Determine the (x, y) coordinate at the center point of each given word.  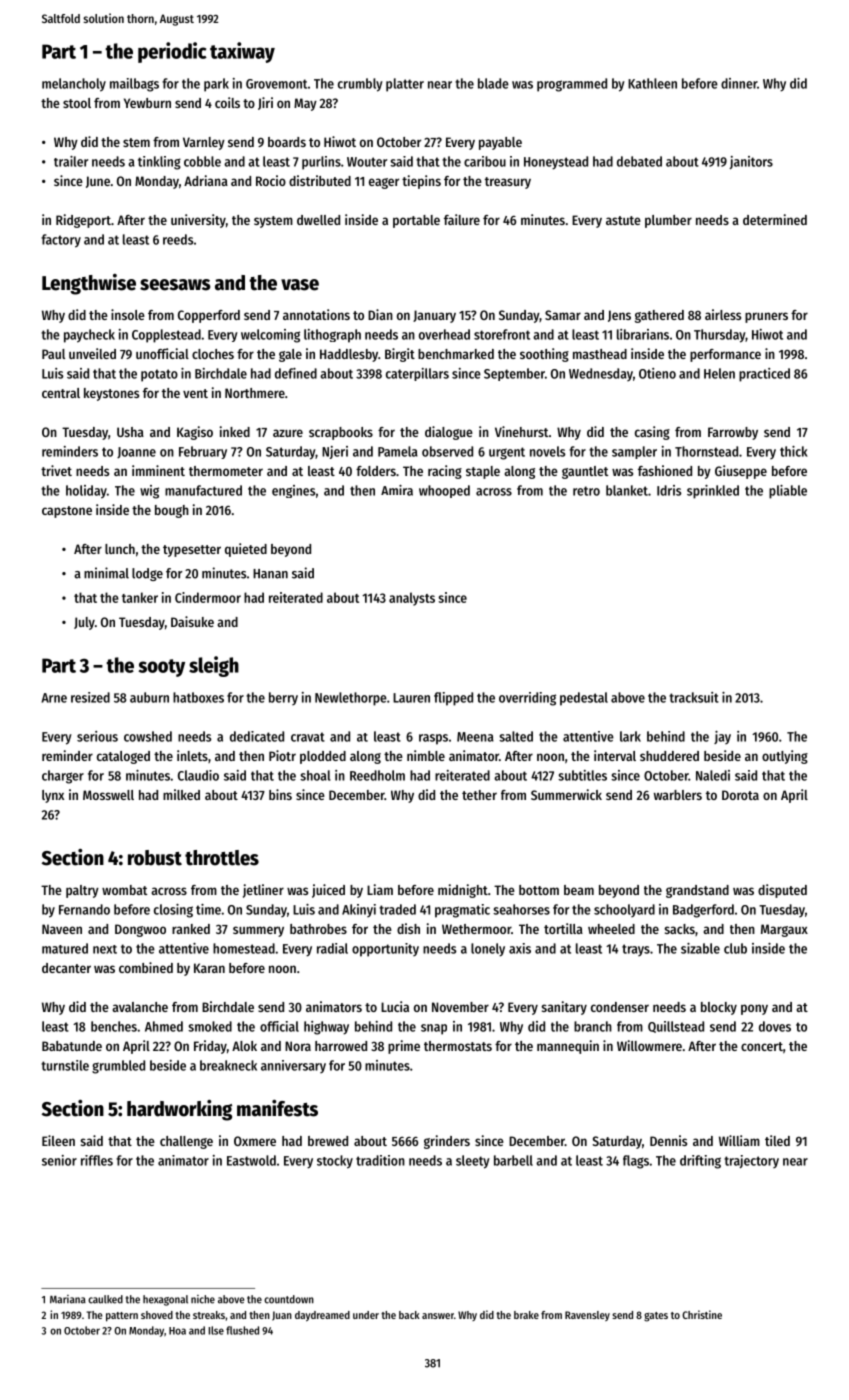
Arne (54, 698)
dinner (739, 83)
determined (775, 219)
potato (159, 375)
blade (493, 83)
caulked (105, 1299)
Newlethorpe (351, 699)
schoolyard (624, 910)
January (434, 316)
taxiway (242, 52)
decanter (66, 968)
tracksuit (694, 697)
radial (332, 948)
